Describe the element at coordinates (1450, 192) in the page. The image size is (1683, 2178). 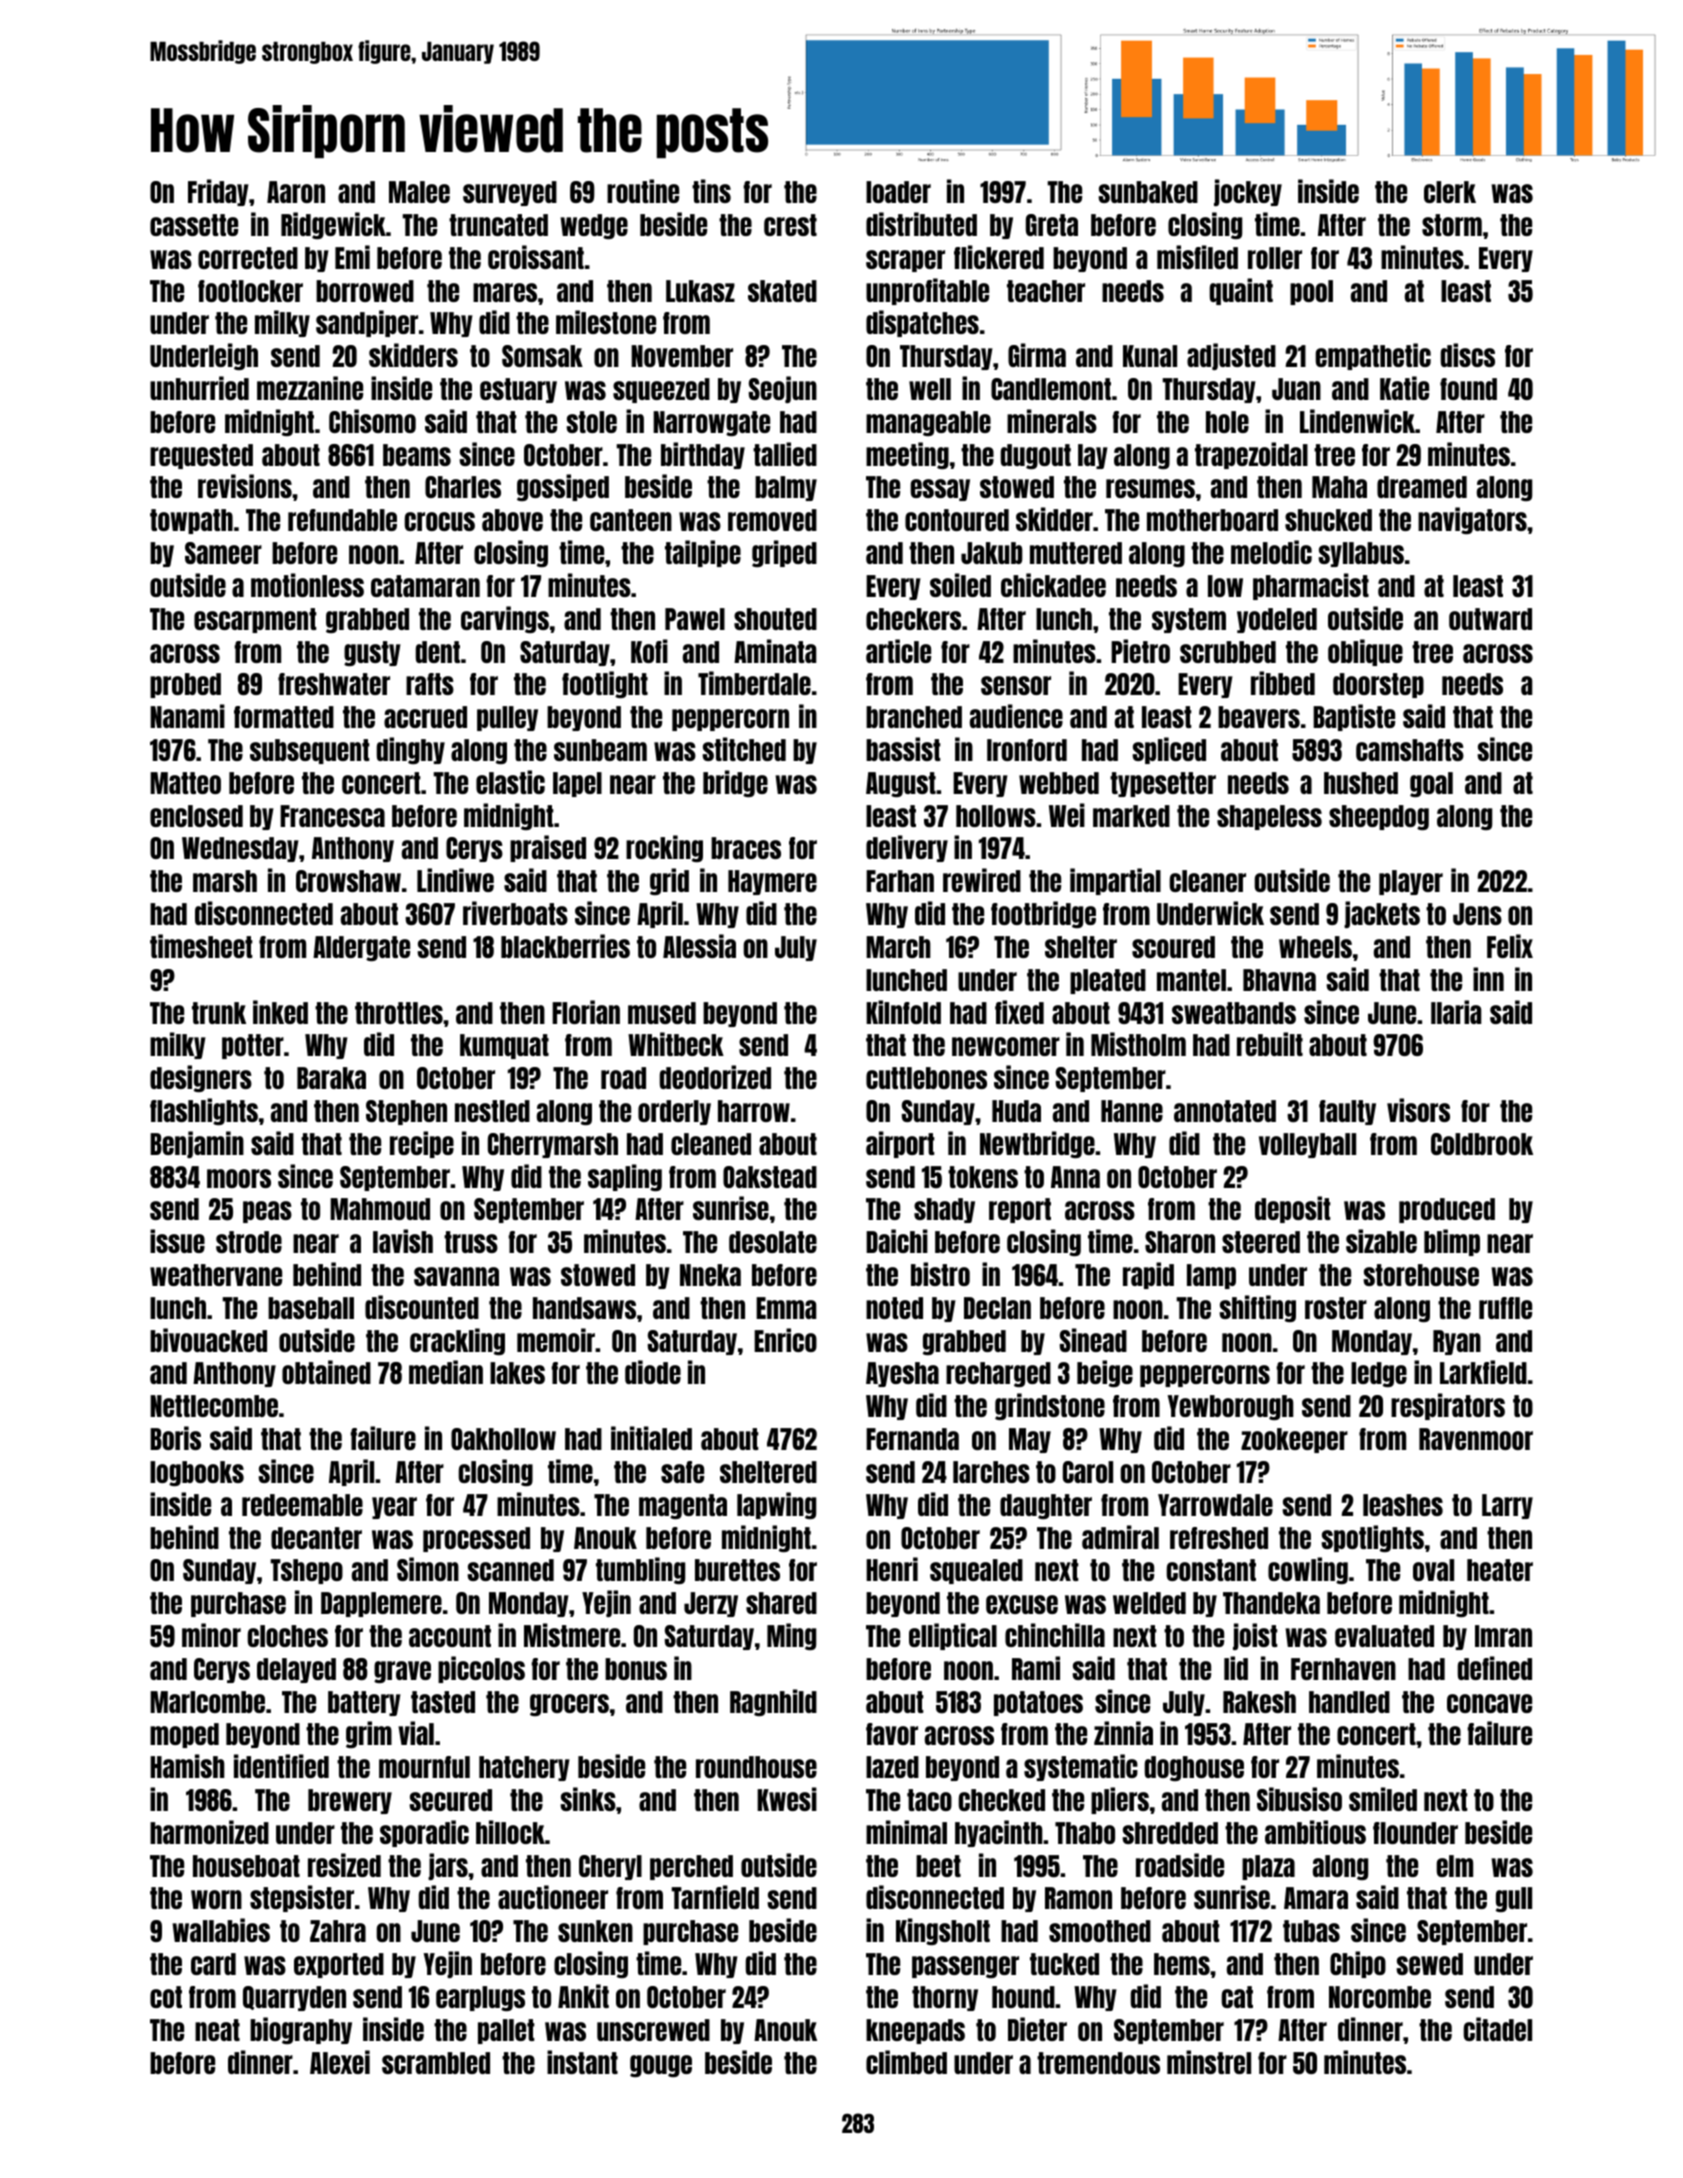
I see `clerk` at that location.
